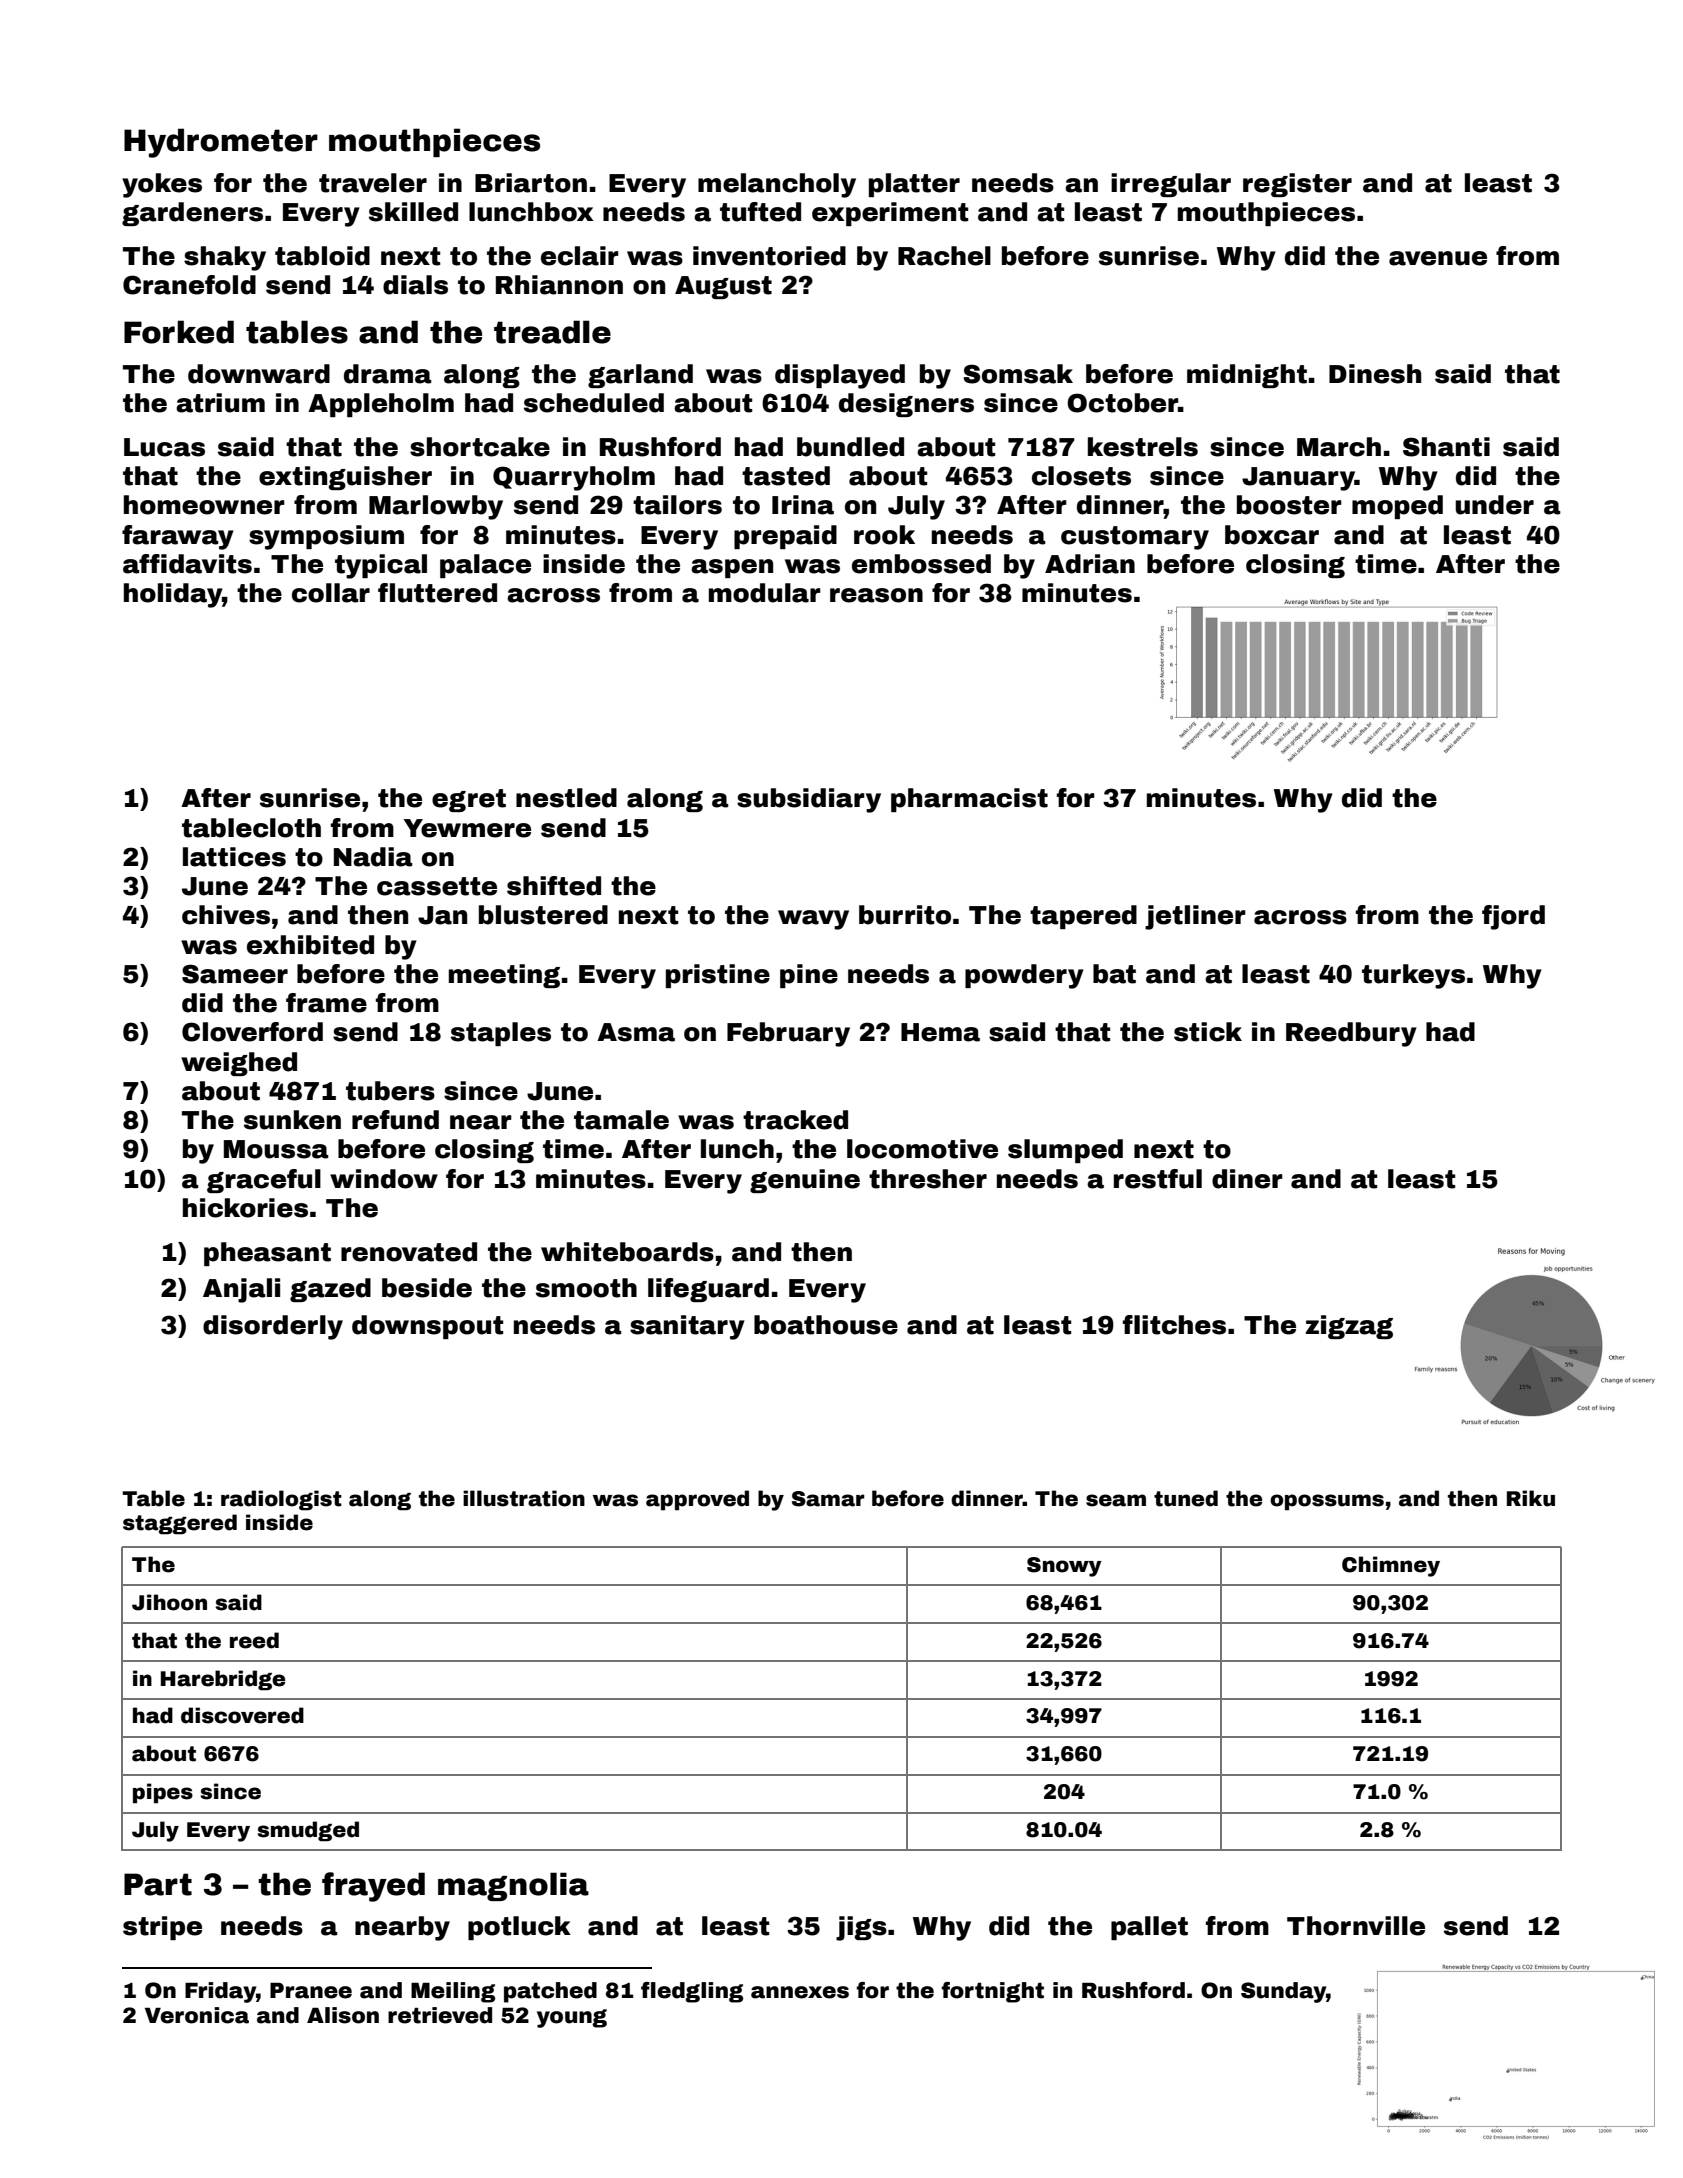 Image resolution: width=1683 pixels, height=2178 pixels. I want to click on sanitary, so click(687, 1327).
